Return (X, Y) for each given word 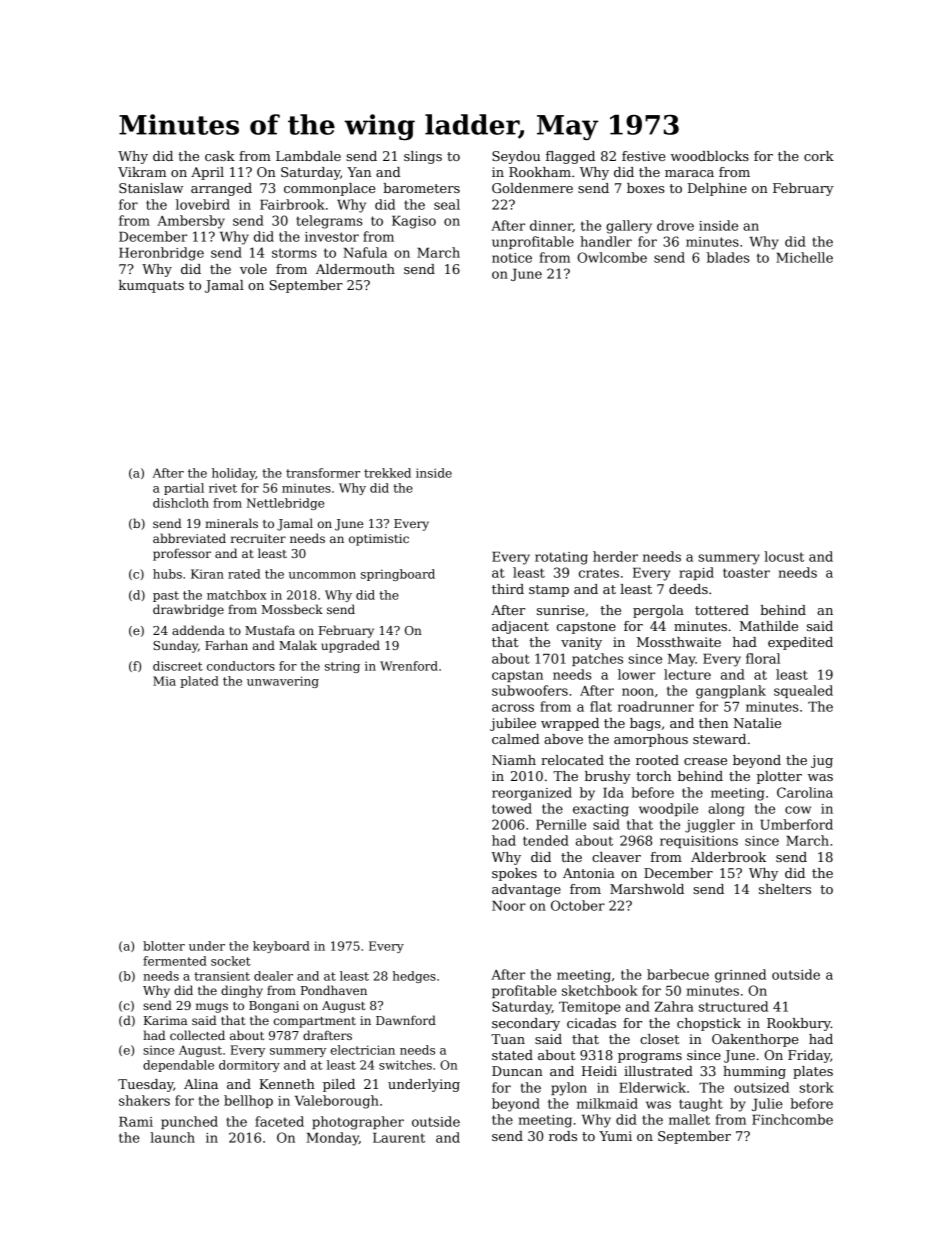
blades (728, 257)
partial (184, 489)
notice (512, 258)
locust (784, 556)
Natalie (757, 723)
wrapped (570, 724)
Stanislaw (151, 188)
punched (189, 1122)
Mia (164, 681)
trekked (387, 473)
